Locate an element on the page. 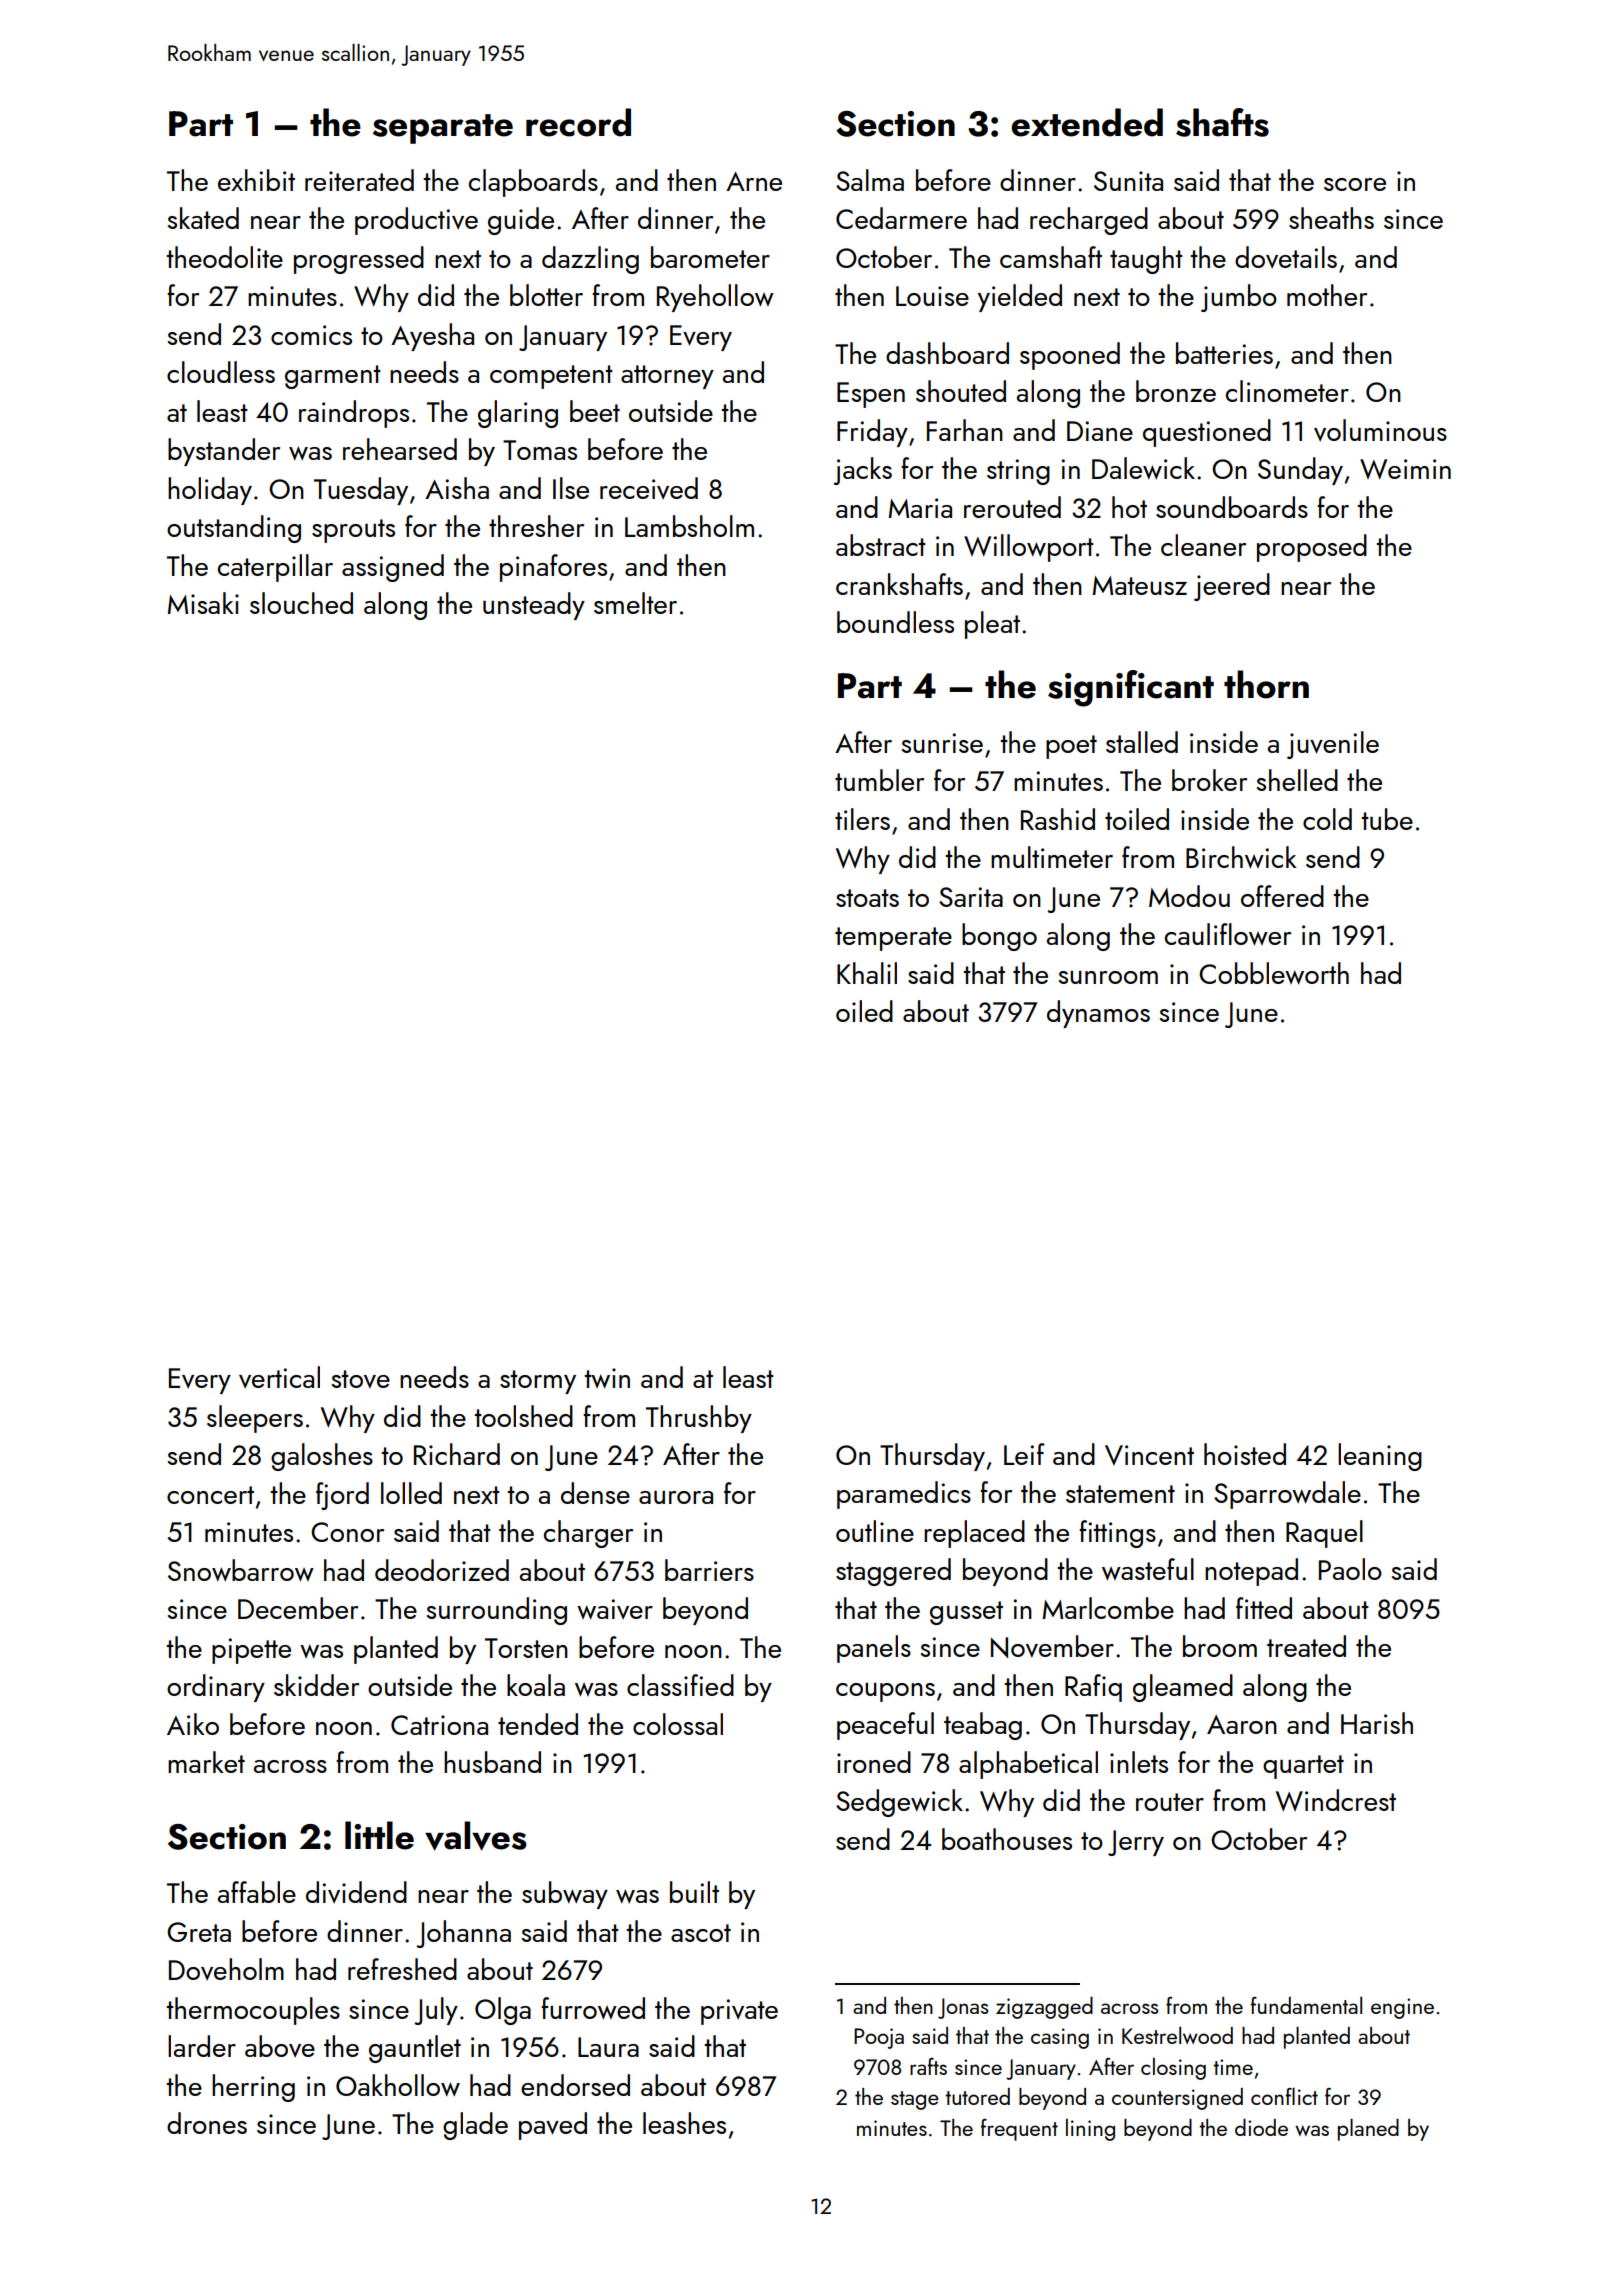  slouched is located at coordinates (301, 603).
